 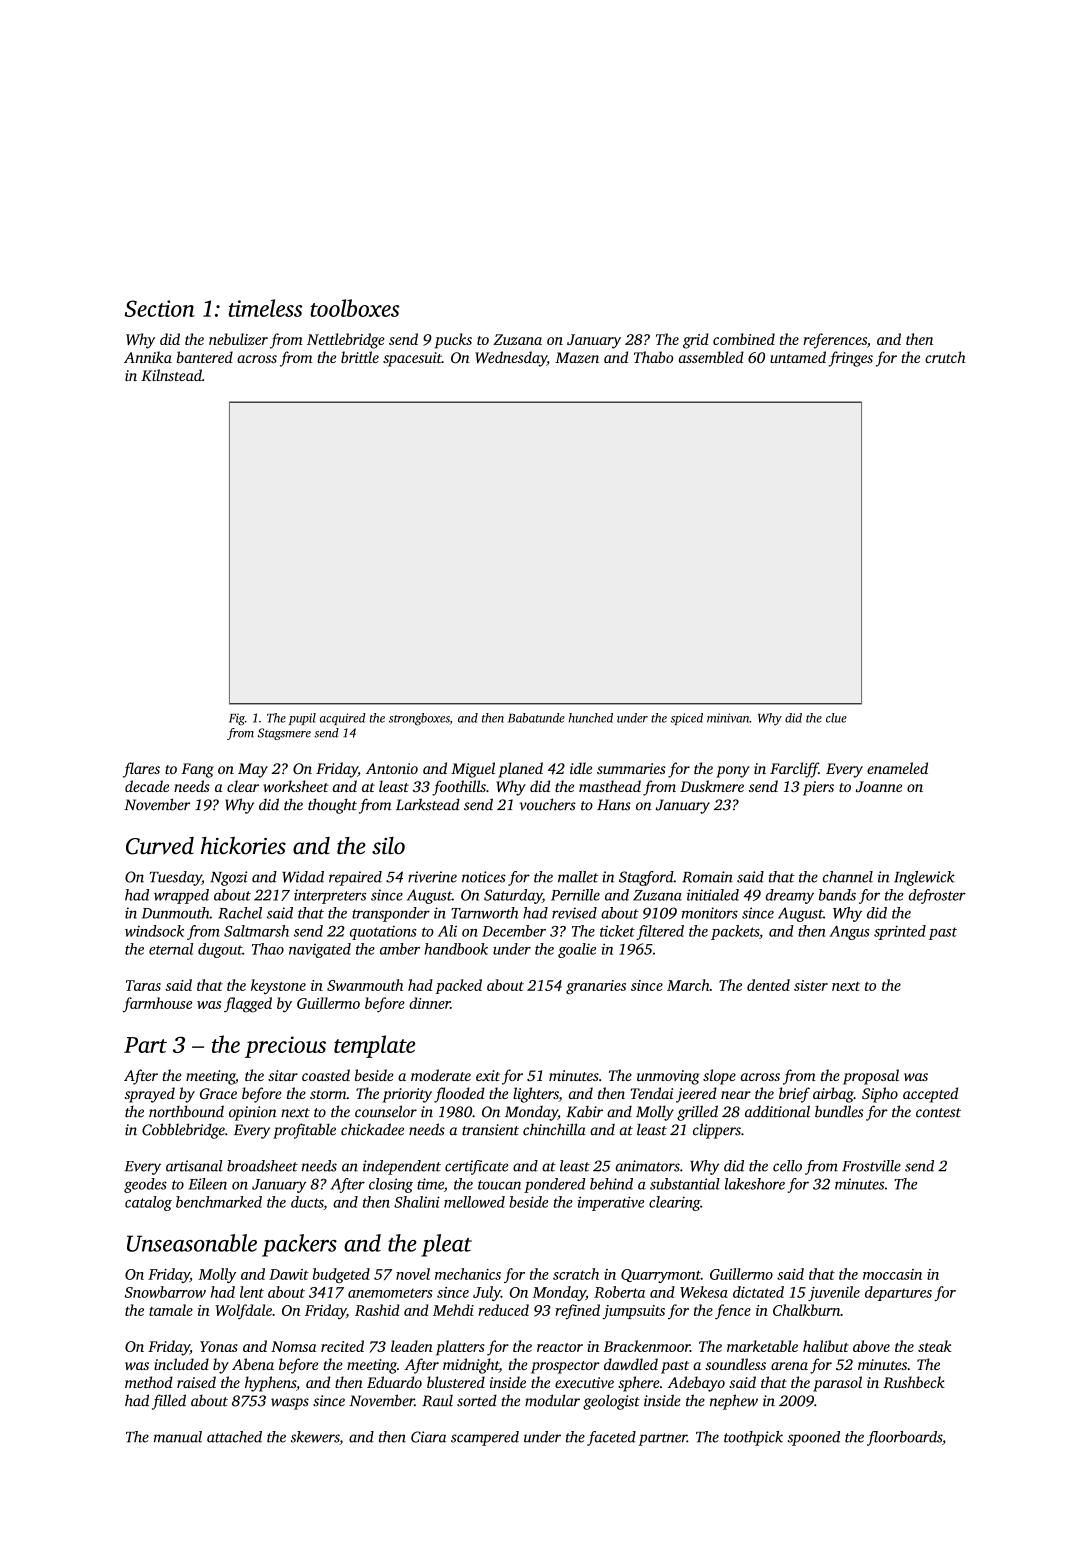 What do you see at coordinates (835, 341) in the document?
I see `references` at bounding box center [835, 341].
